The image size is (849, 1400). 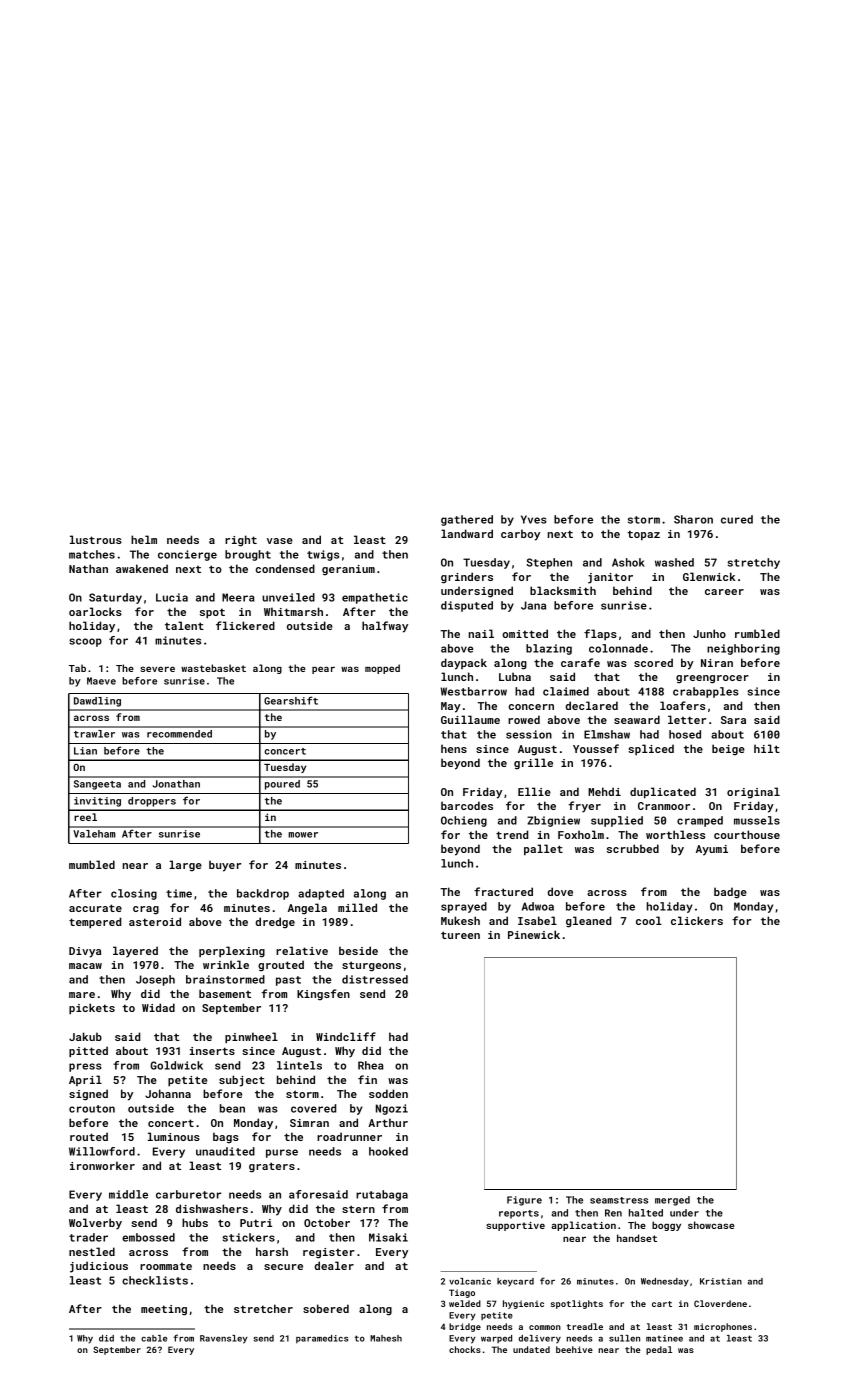 What do you see at coordinates (451, 707) in the screenshot?
I see `May` at bounding box center [451, 707].
